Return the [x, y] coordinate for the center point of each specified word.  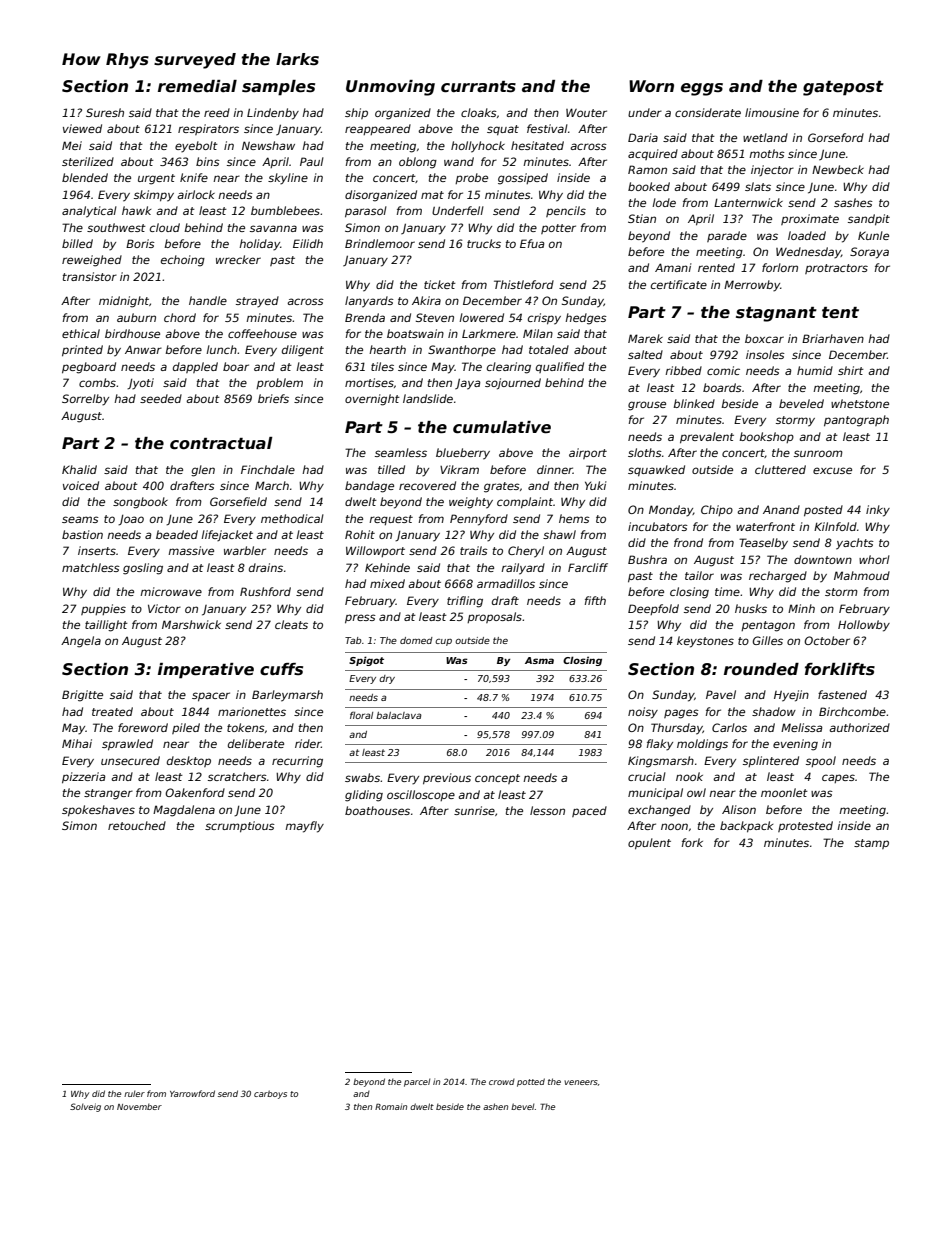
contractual [221, 443]
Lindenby [273, 114]
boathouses [377, 810]
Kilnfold [835, 526]
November [139, 1107]
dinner [555, 469]
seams [80, 519]
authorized [859, 727]
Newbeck [838, 169]
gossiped [523, 179]
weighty [471, 503]
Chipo [717, 510]
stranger [108, 794]
